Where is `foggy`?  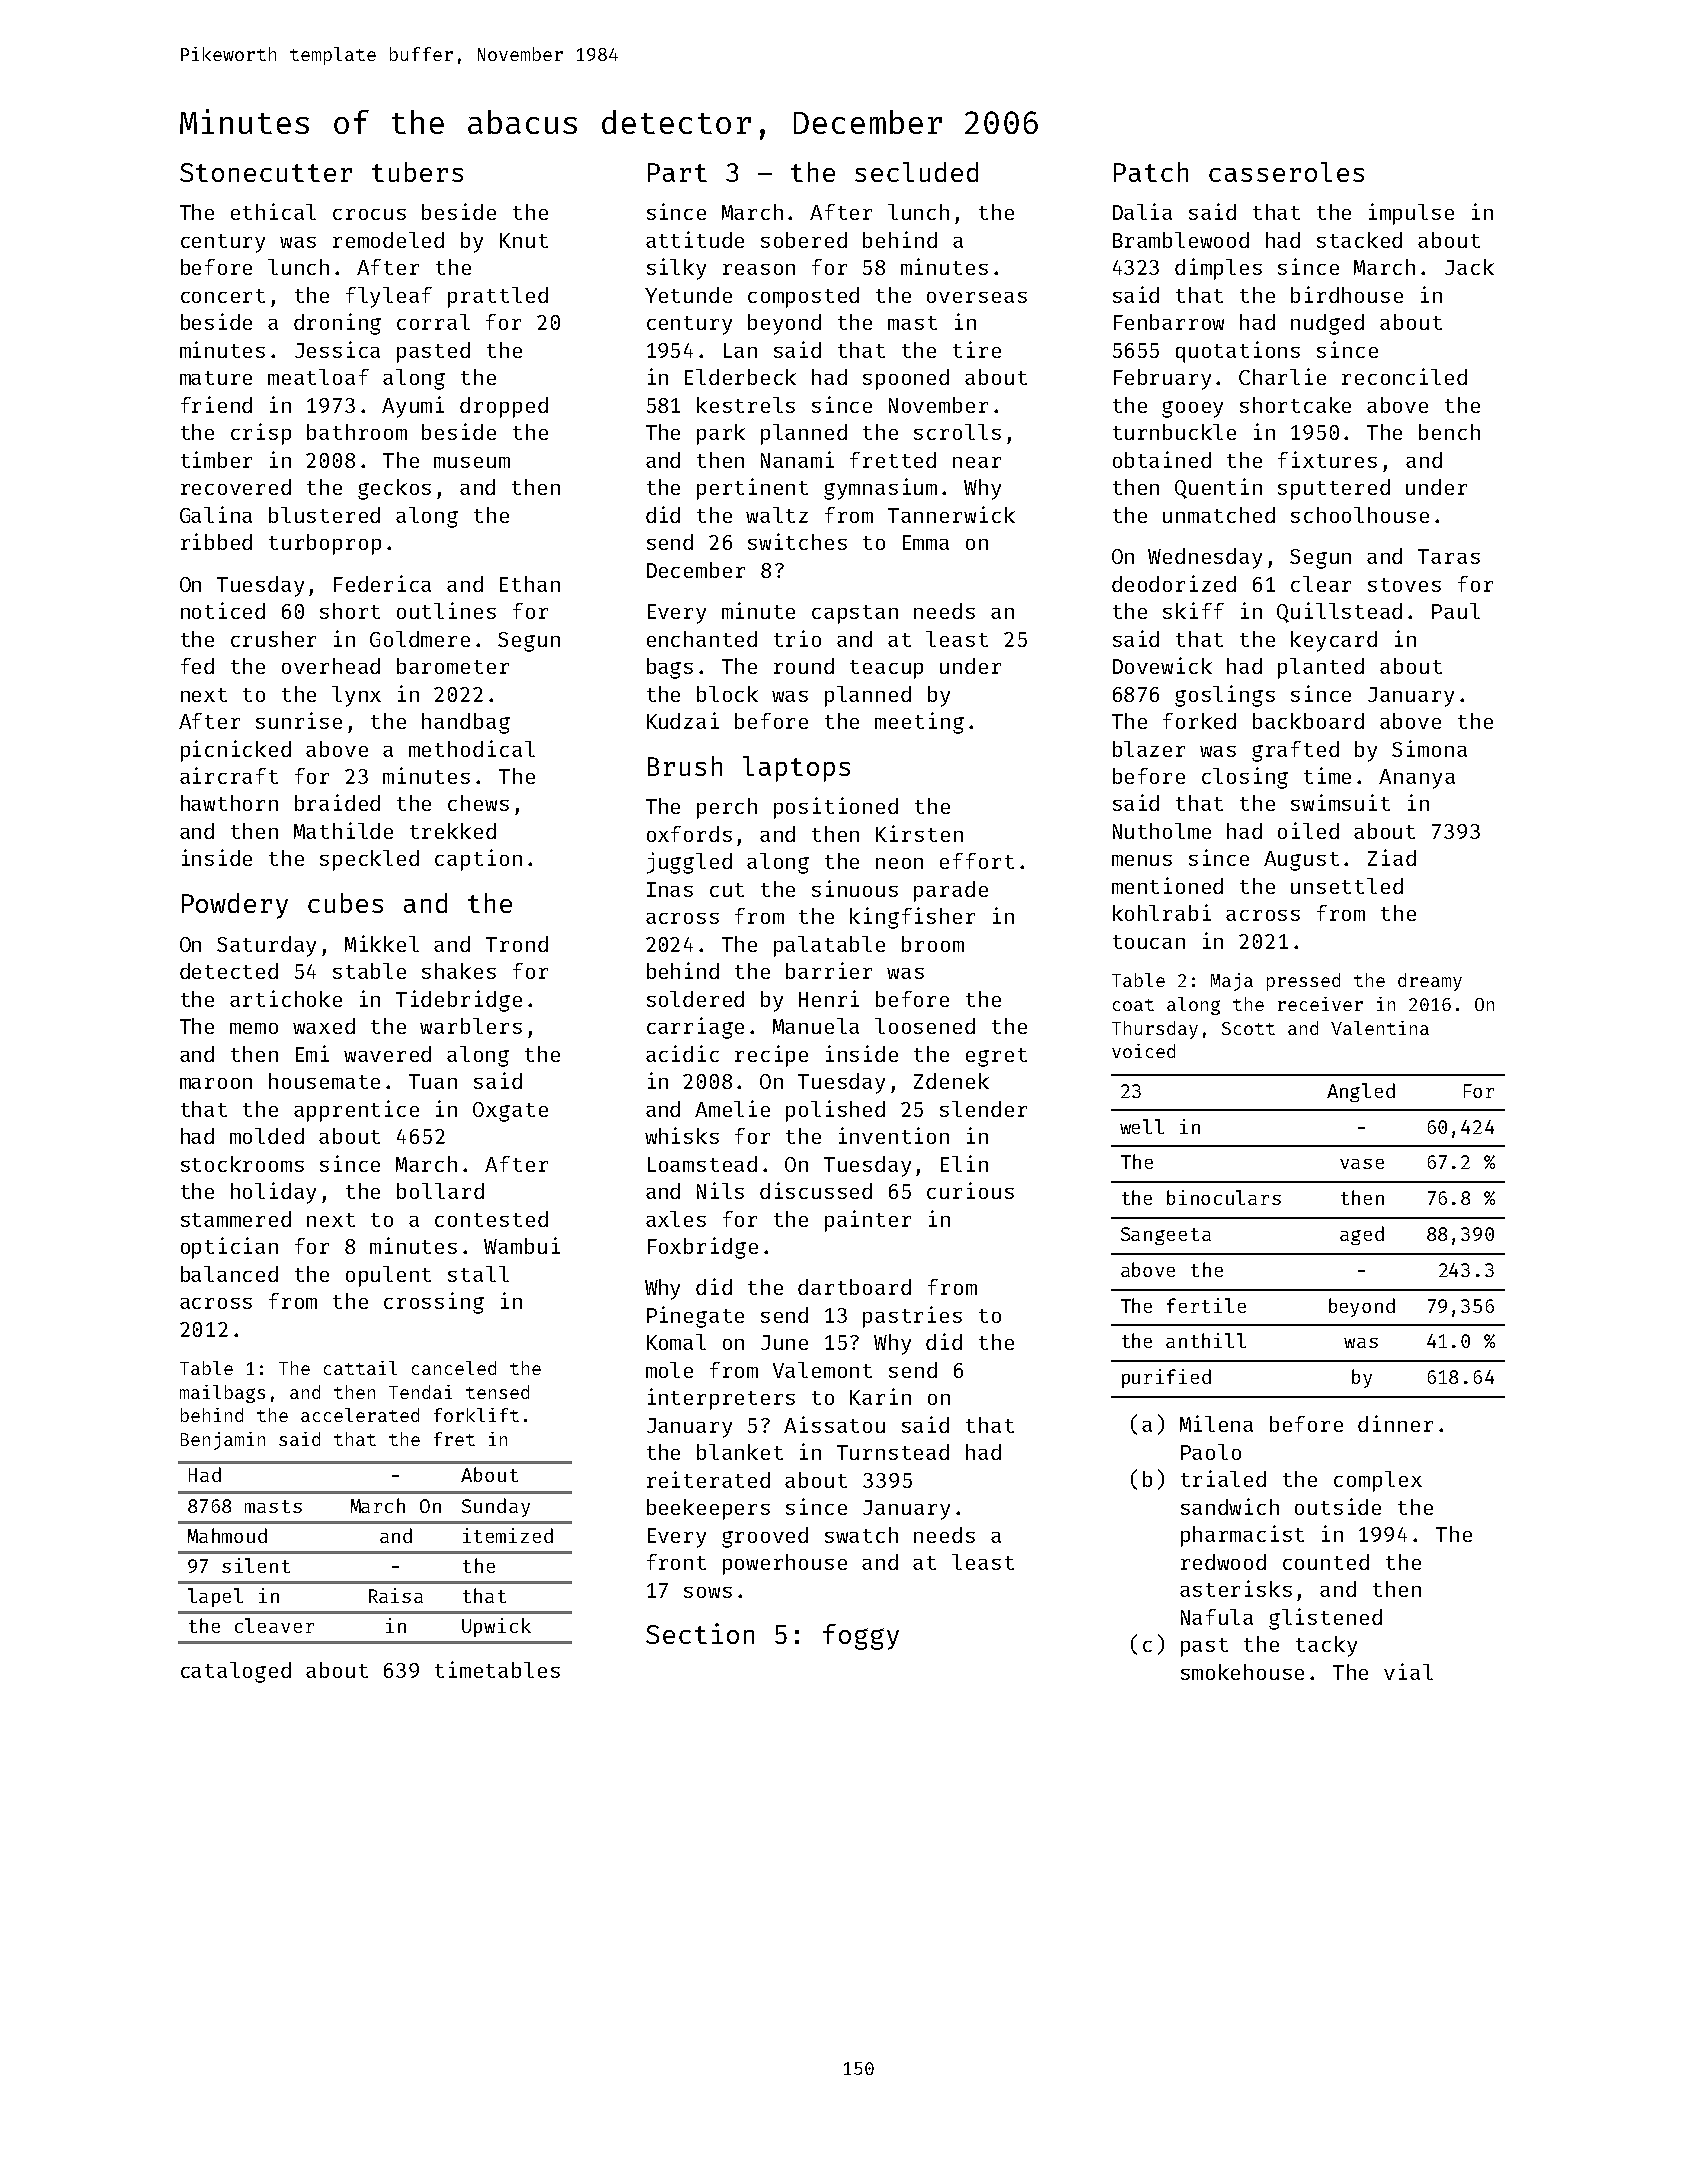
foggy is located at coordinates (861, 1637).
